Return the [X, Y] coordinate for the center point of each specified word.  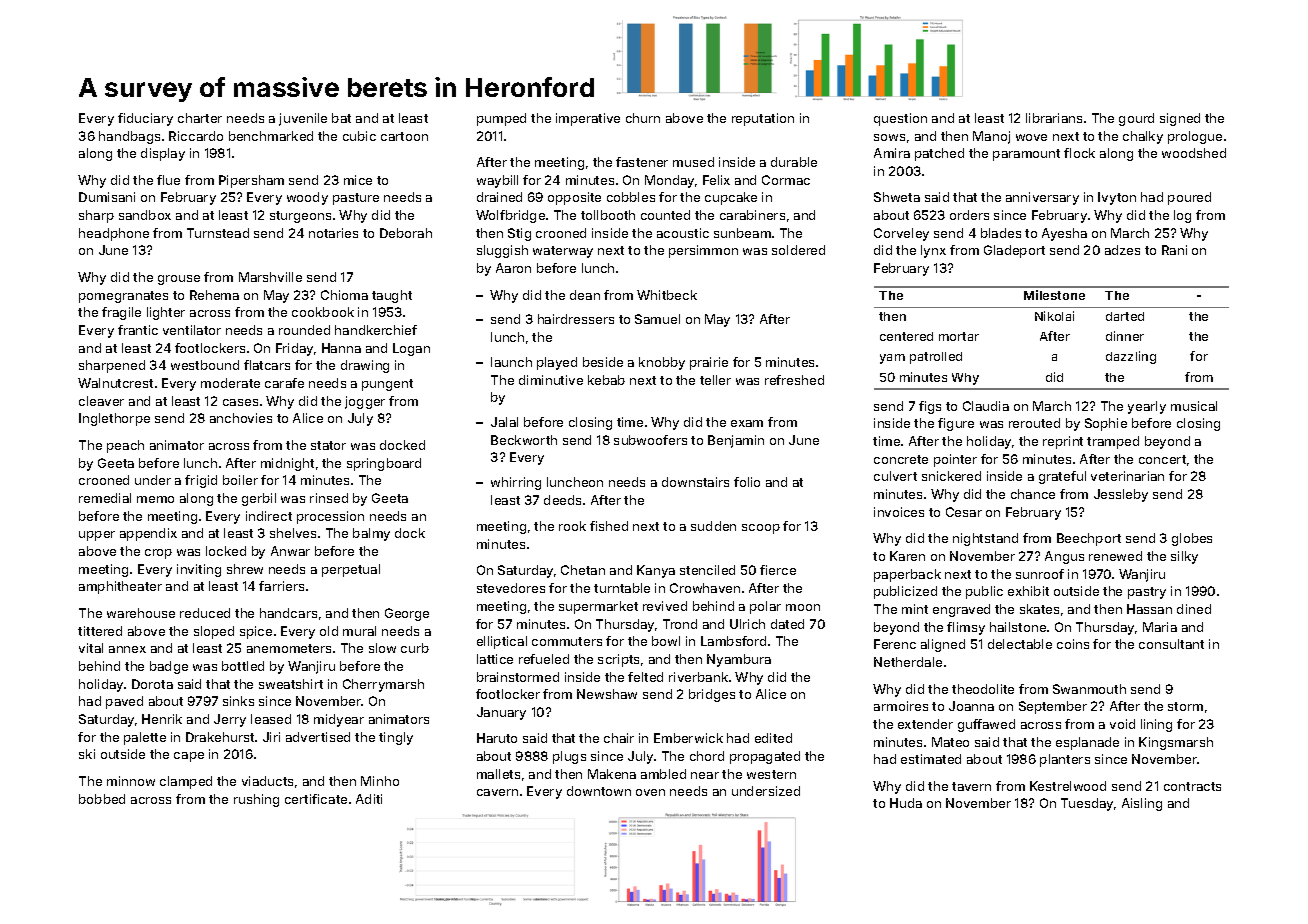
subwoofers [650, 440]
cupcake [731, 198]
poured [1189, 198]
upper [97, 536]
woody [307, 198]
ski [87, 754]
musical [1194, 406]
